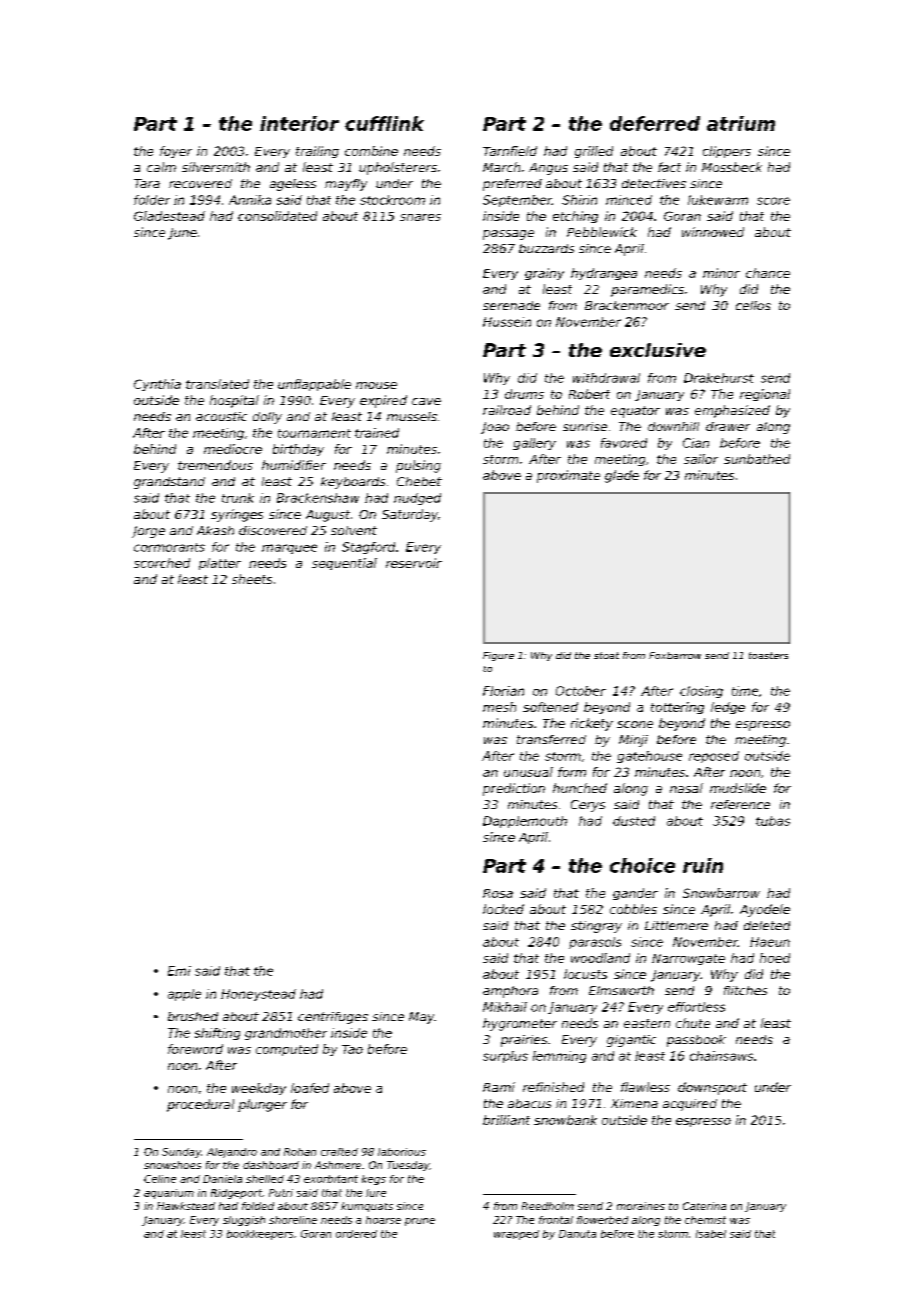  What do you see at coordinates (606, 655) in the screenshot?
I see `stoat` at bounding box center [606, 655].
